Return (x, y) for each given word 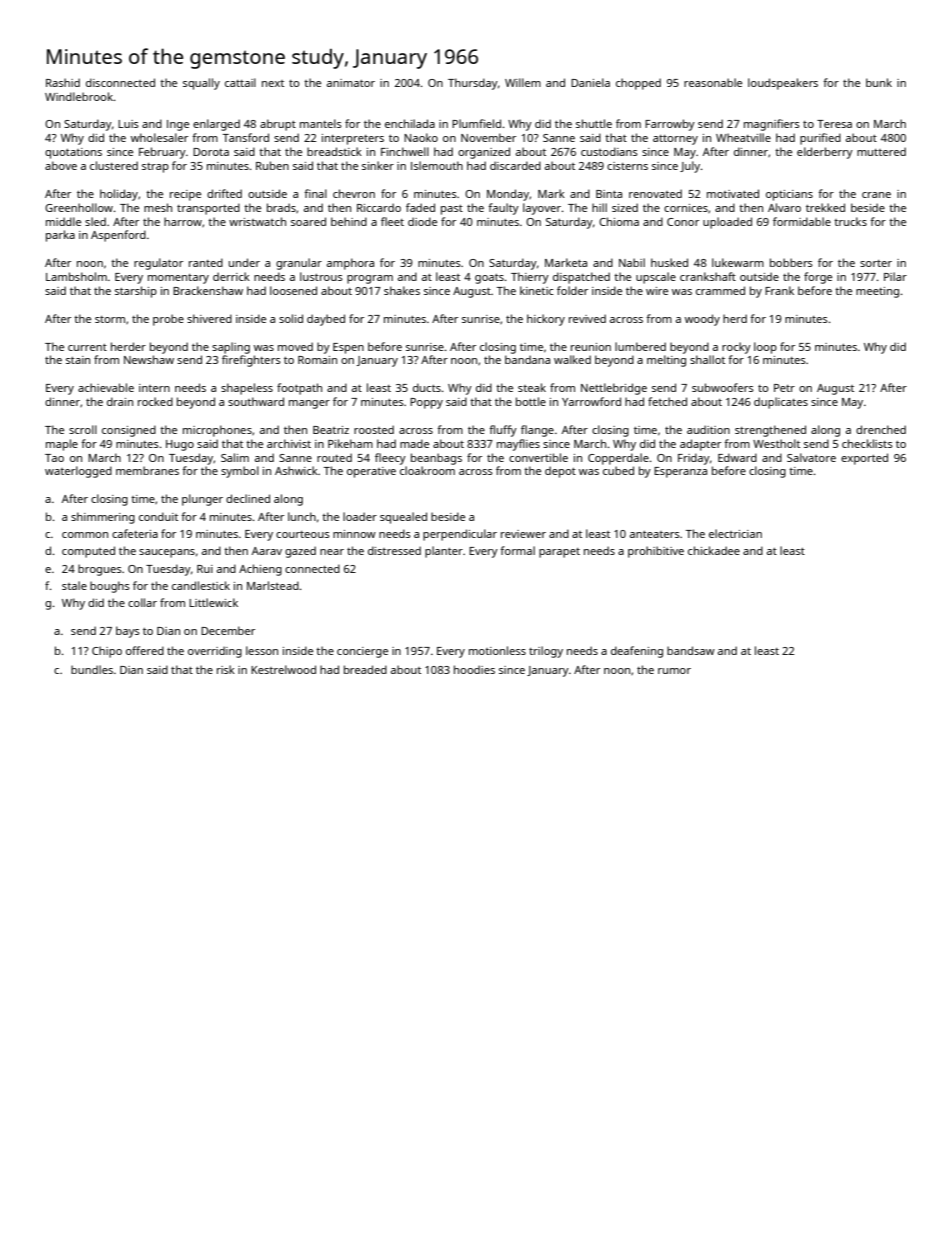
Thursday (473, 84)
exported (864, 459)
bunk (879, 82)
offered (145, 650)
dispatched (581, 278)
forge (818, 278)
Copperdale (618, 459)
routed (334, 457)
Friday (694, 459)
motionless (497, 650)
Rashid (63, 82)
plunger (202, 500)
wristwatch (257, 221)
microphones (217, 431)
